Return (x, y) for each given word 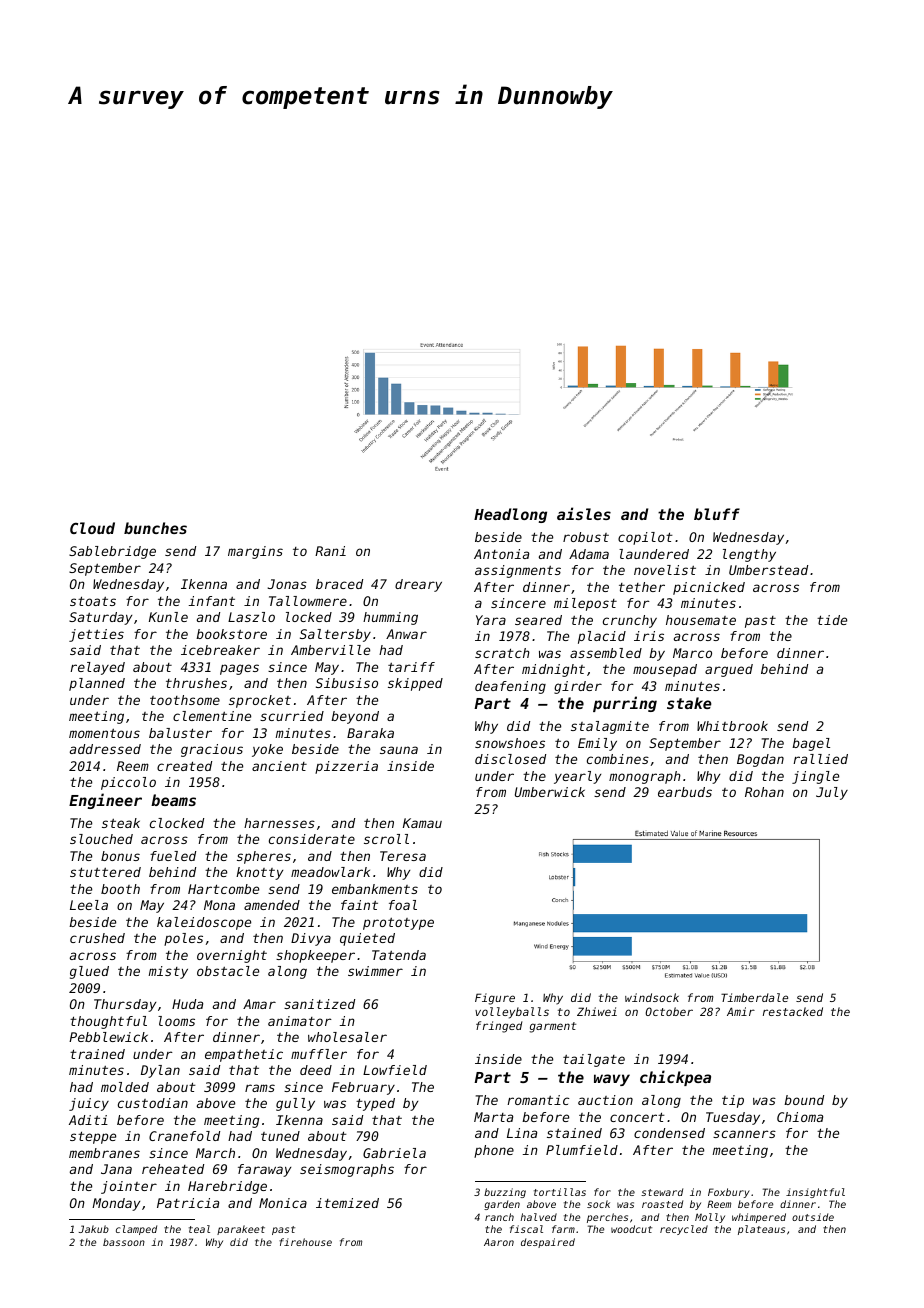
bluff (717, 514)
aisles (584, 513)
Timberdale (754, 997)
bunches (155, 528)
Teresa (403, 856)
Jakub (94, 1229)
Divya (311, 939)
